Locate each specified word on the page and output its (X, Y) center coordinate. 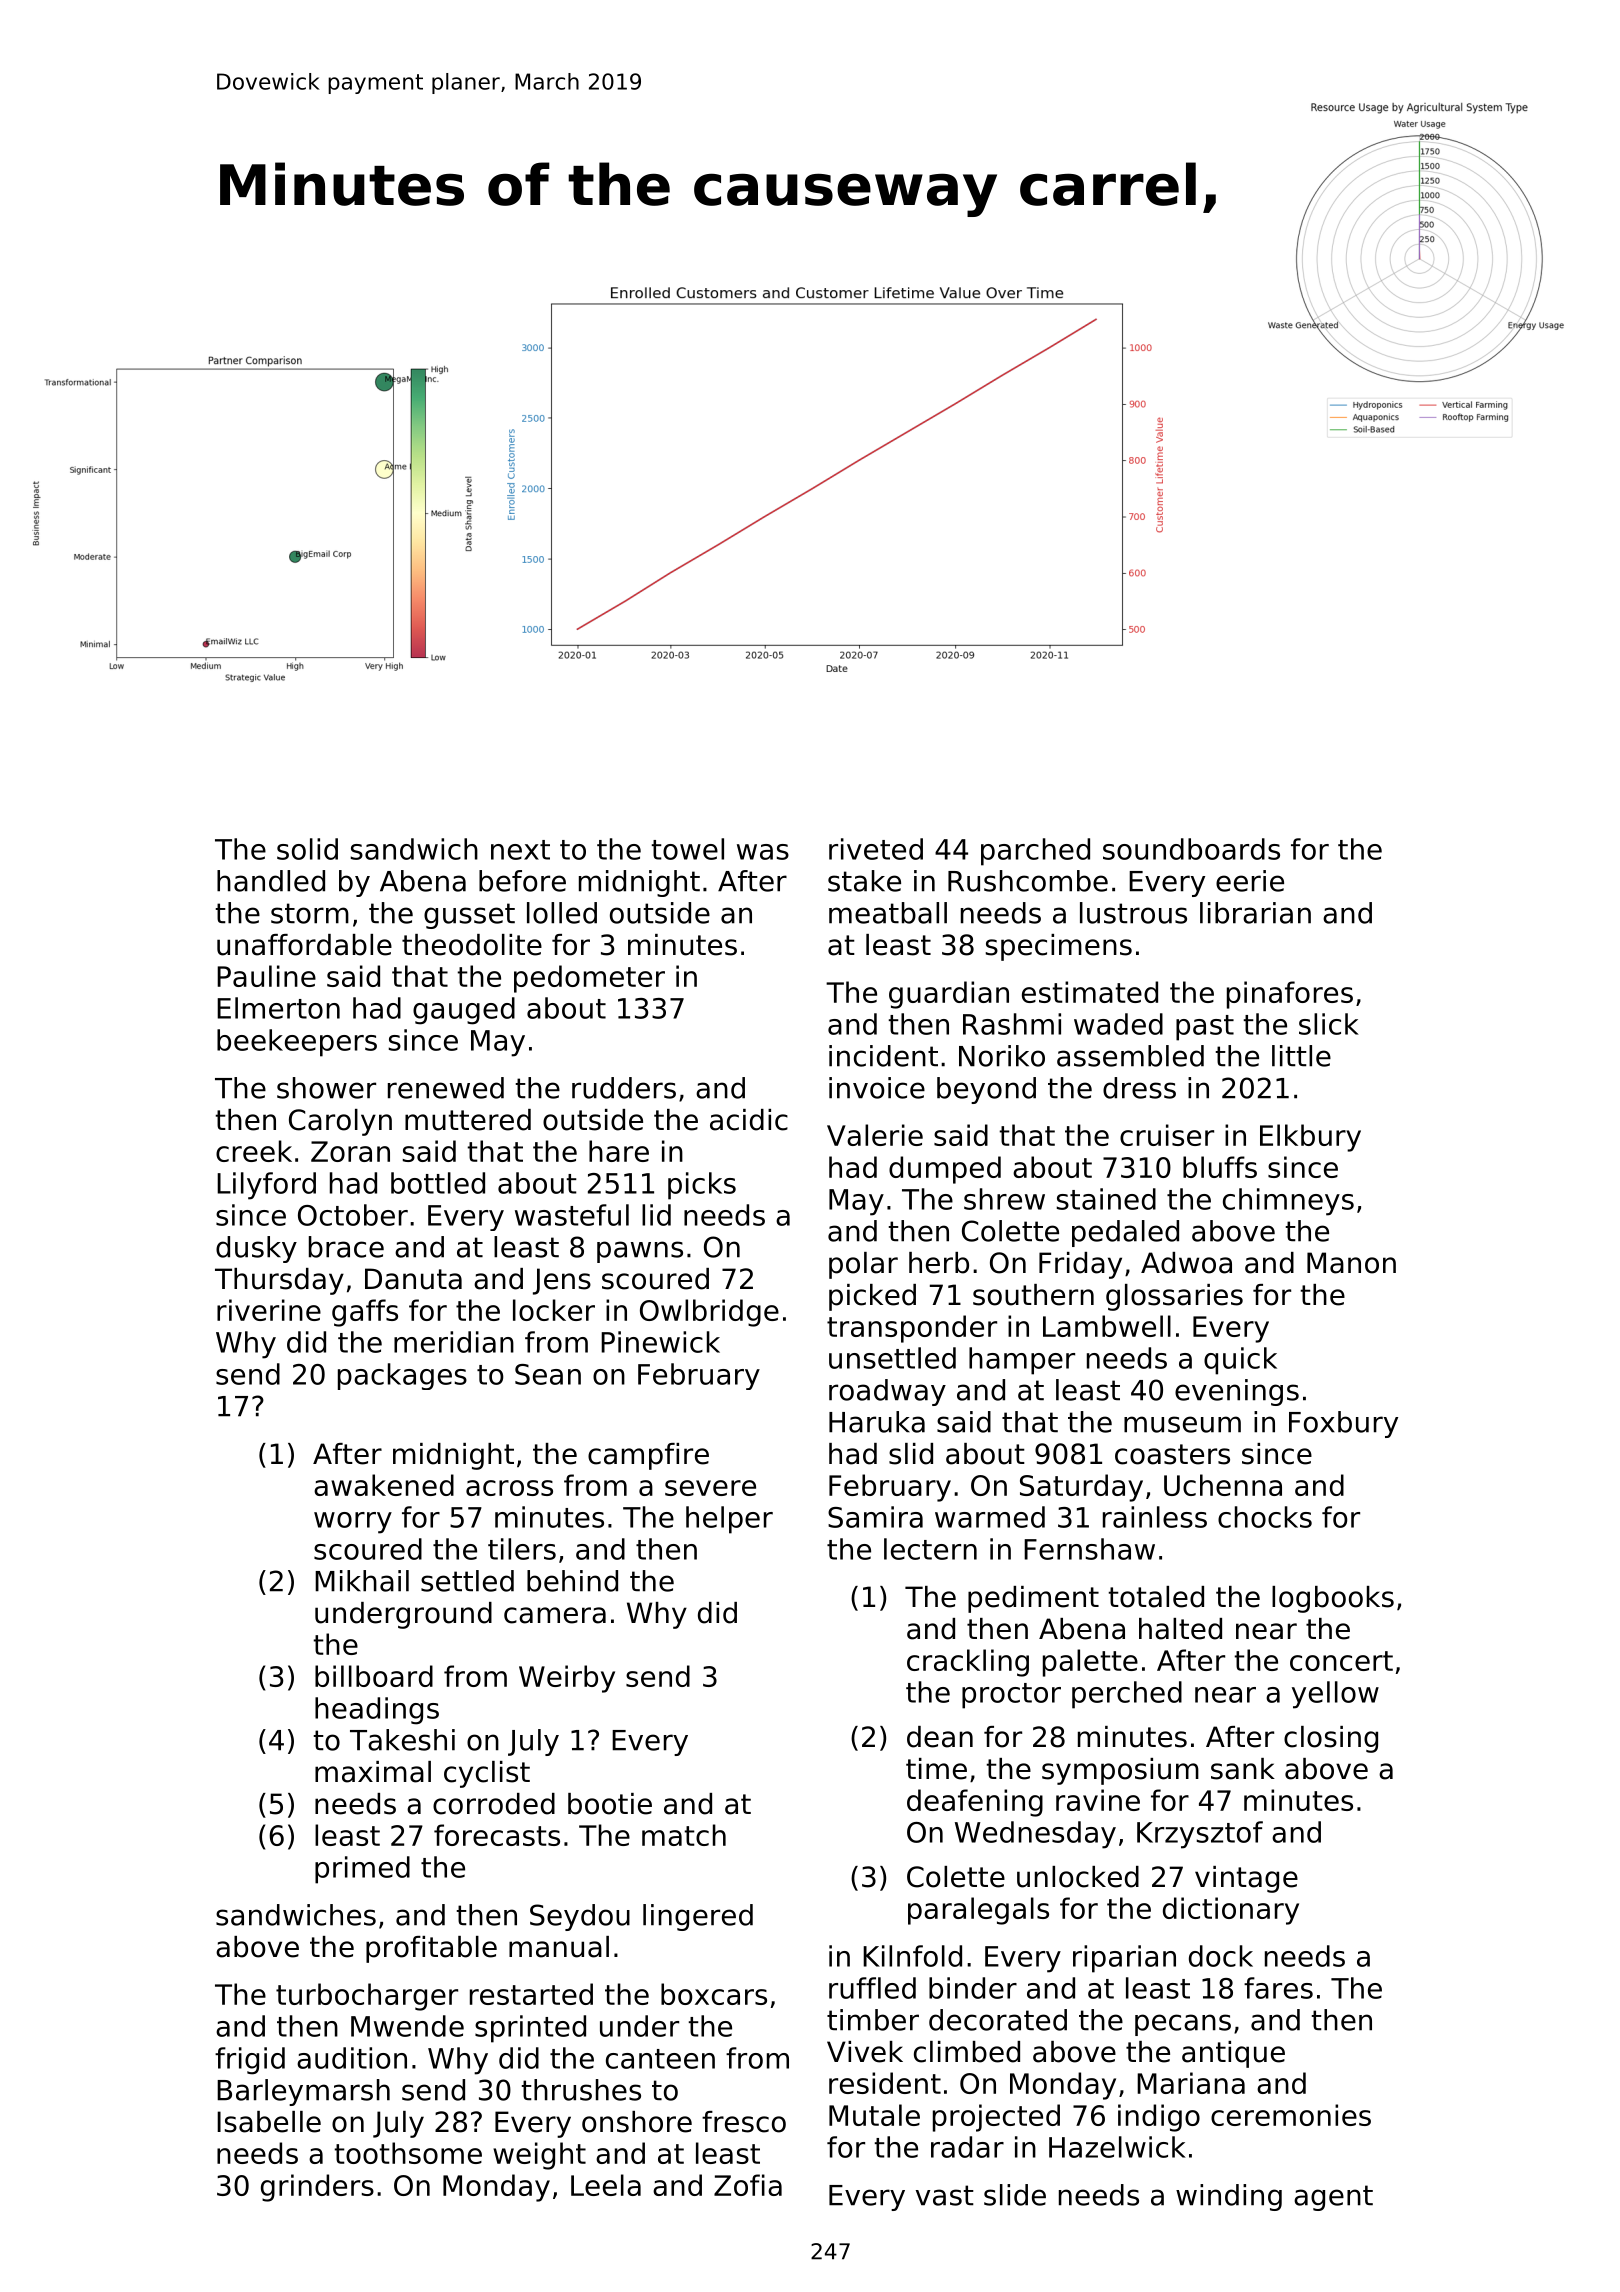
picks (702, 1186)
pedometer (589, 979)
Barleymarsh (303, 2092)
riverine (269, 1310)
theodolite (472, 945)
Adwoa (1186, 1263)
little (1301, 1056)
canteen (660, 2059)
